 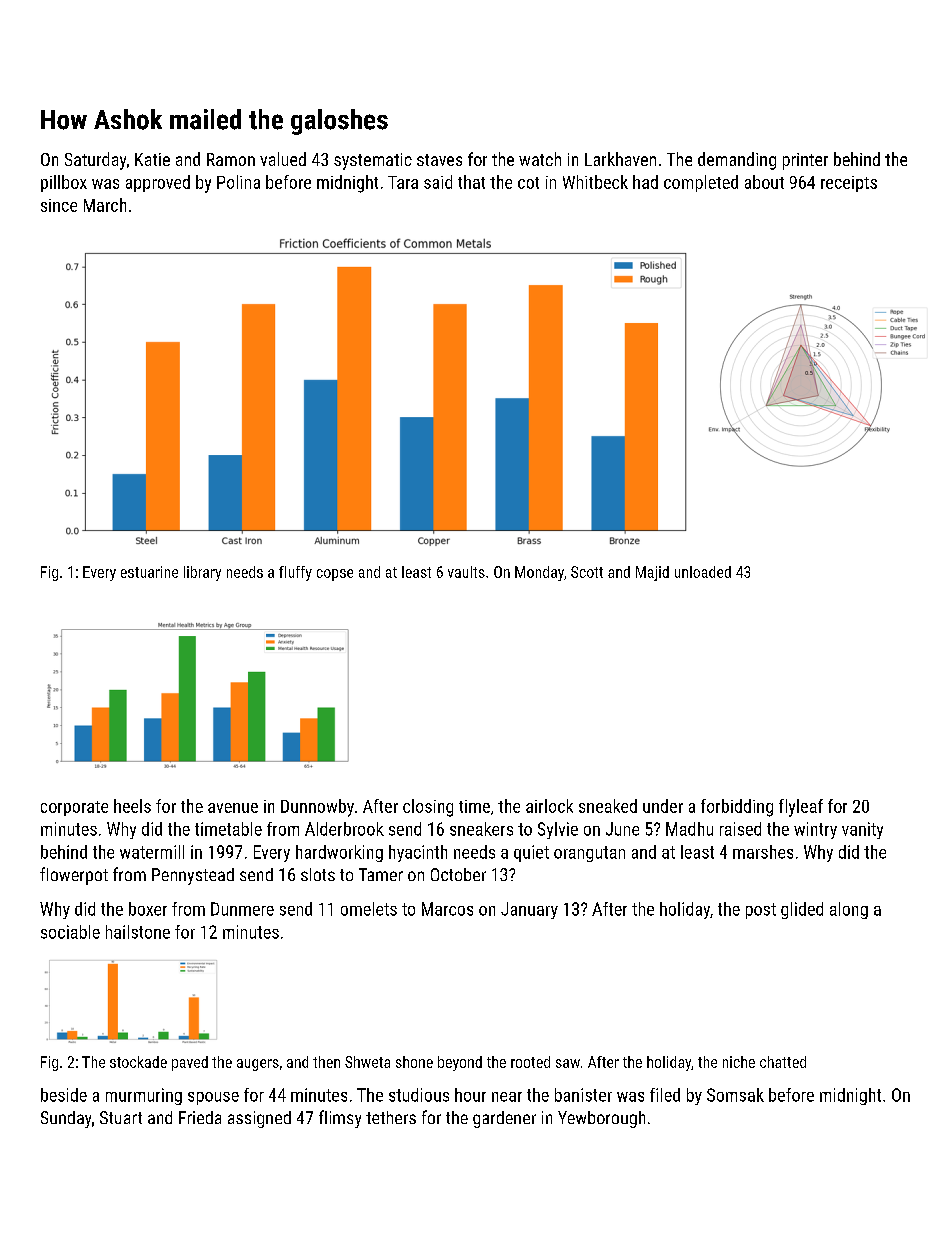 What do you see at coordinates (439, 160) in the screenshot?
I see `staves` at bounding box center [439, 160].
